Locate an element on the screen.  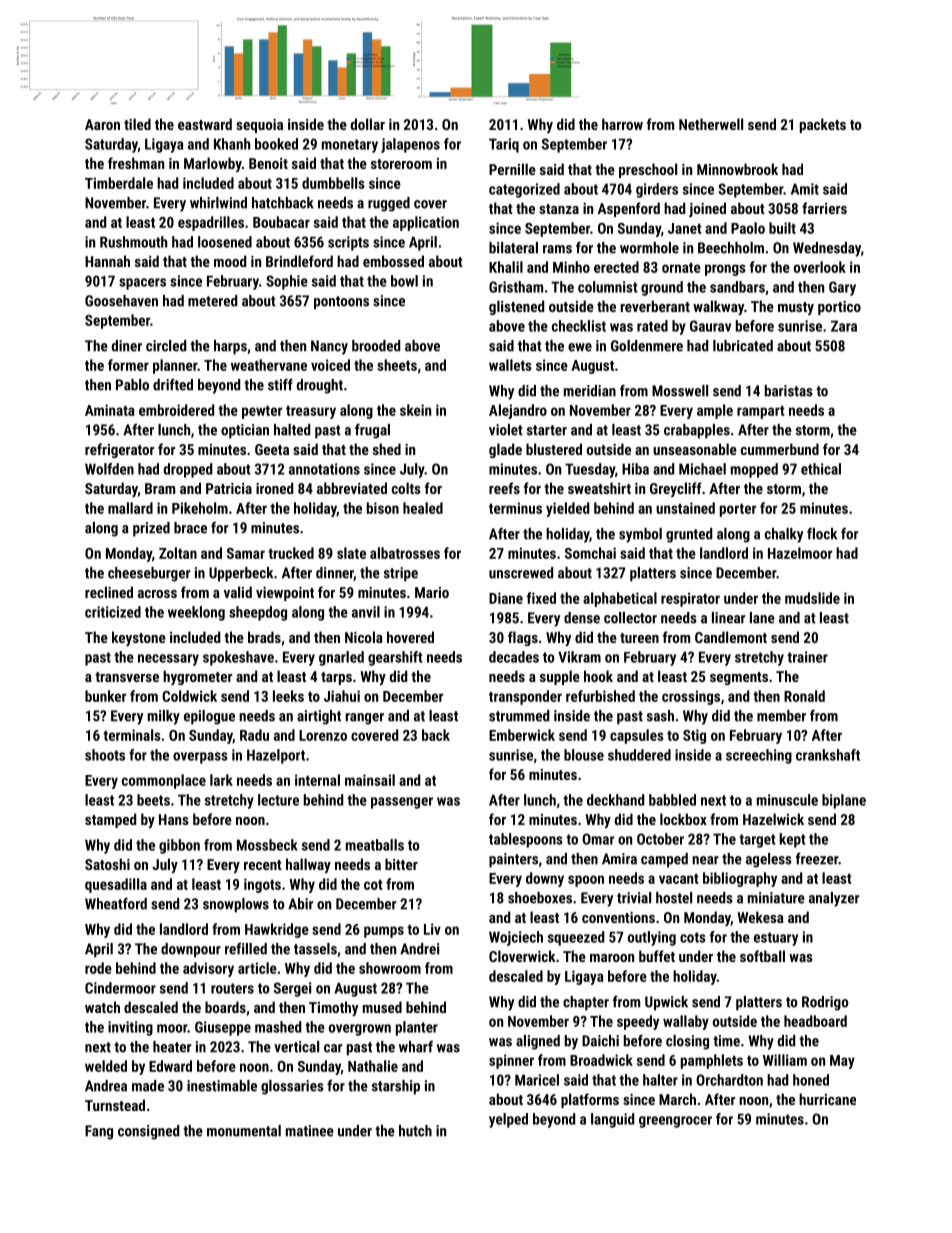
ironed is located at coordinates (274, 488).
